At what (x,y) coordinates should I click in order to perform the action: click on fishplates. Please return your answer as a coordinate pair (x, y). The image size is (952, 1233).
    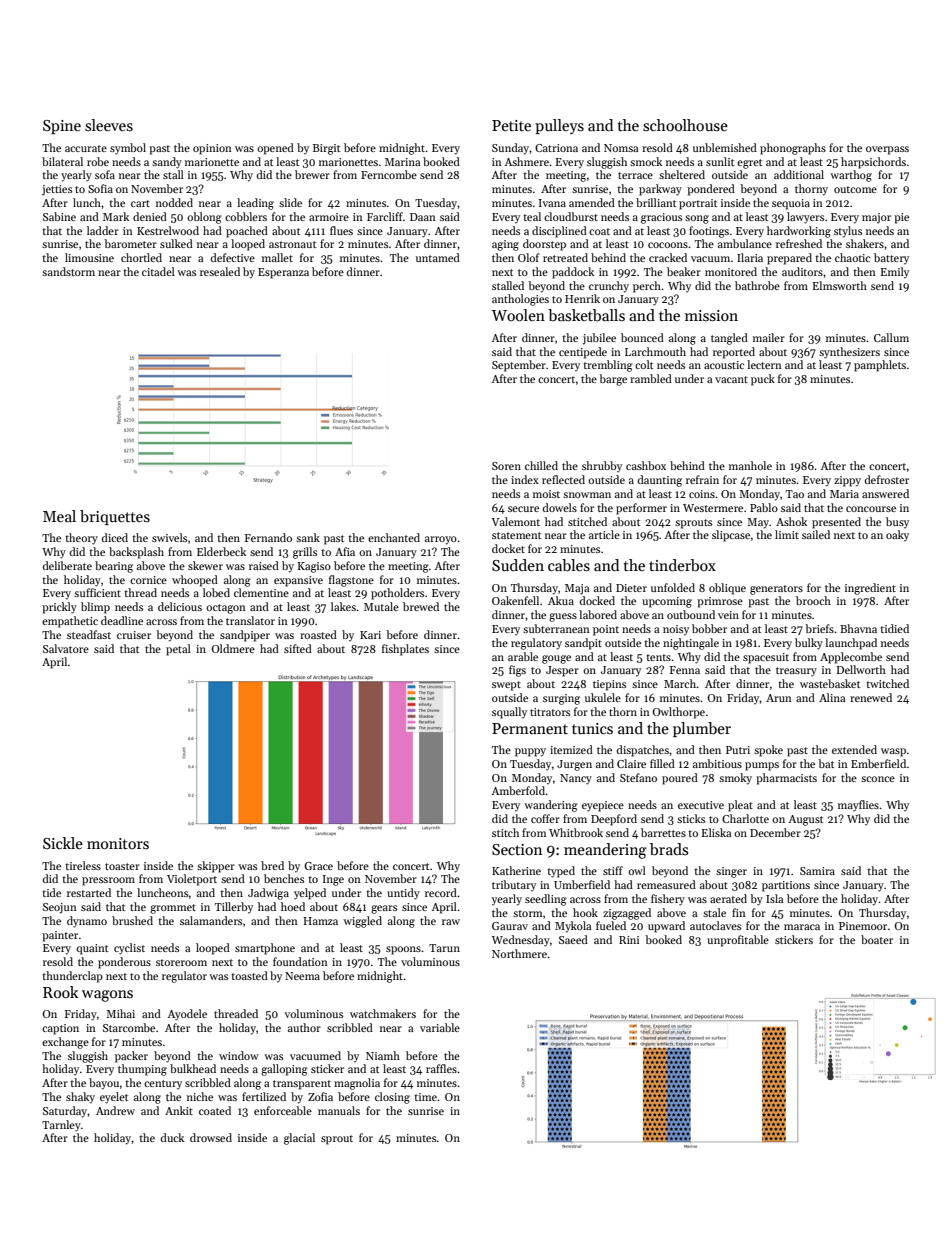
    Looking at the image, I should click on (405, 650).
